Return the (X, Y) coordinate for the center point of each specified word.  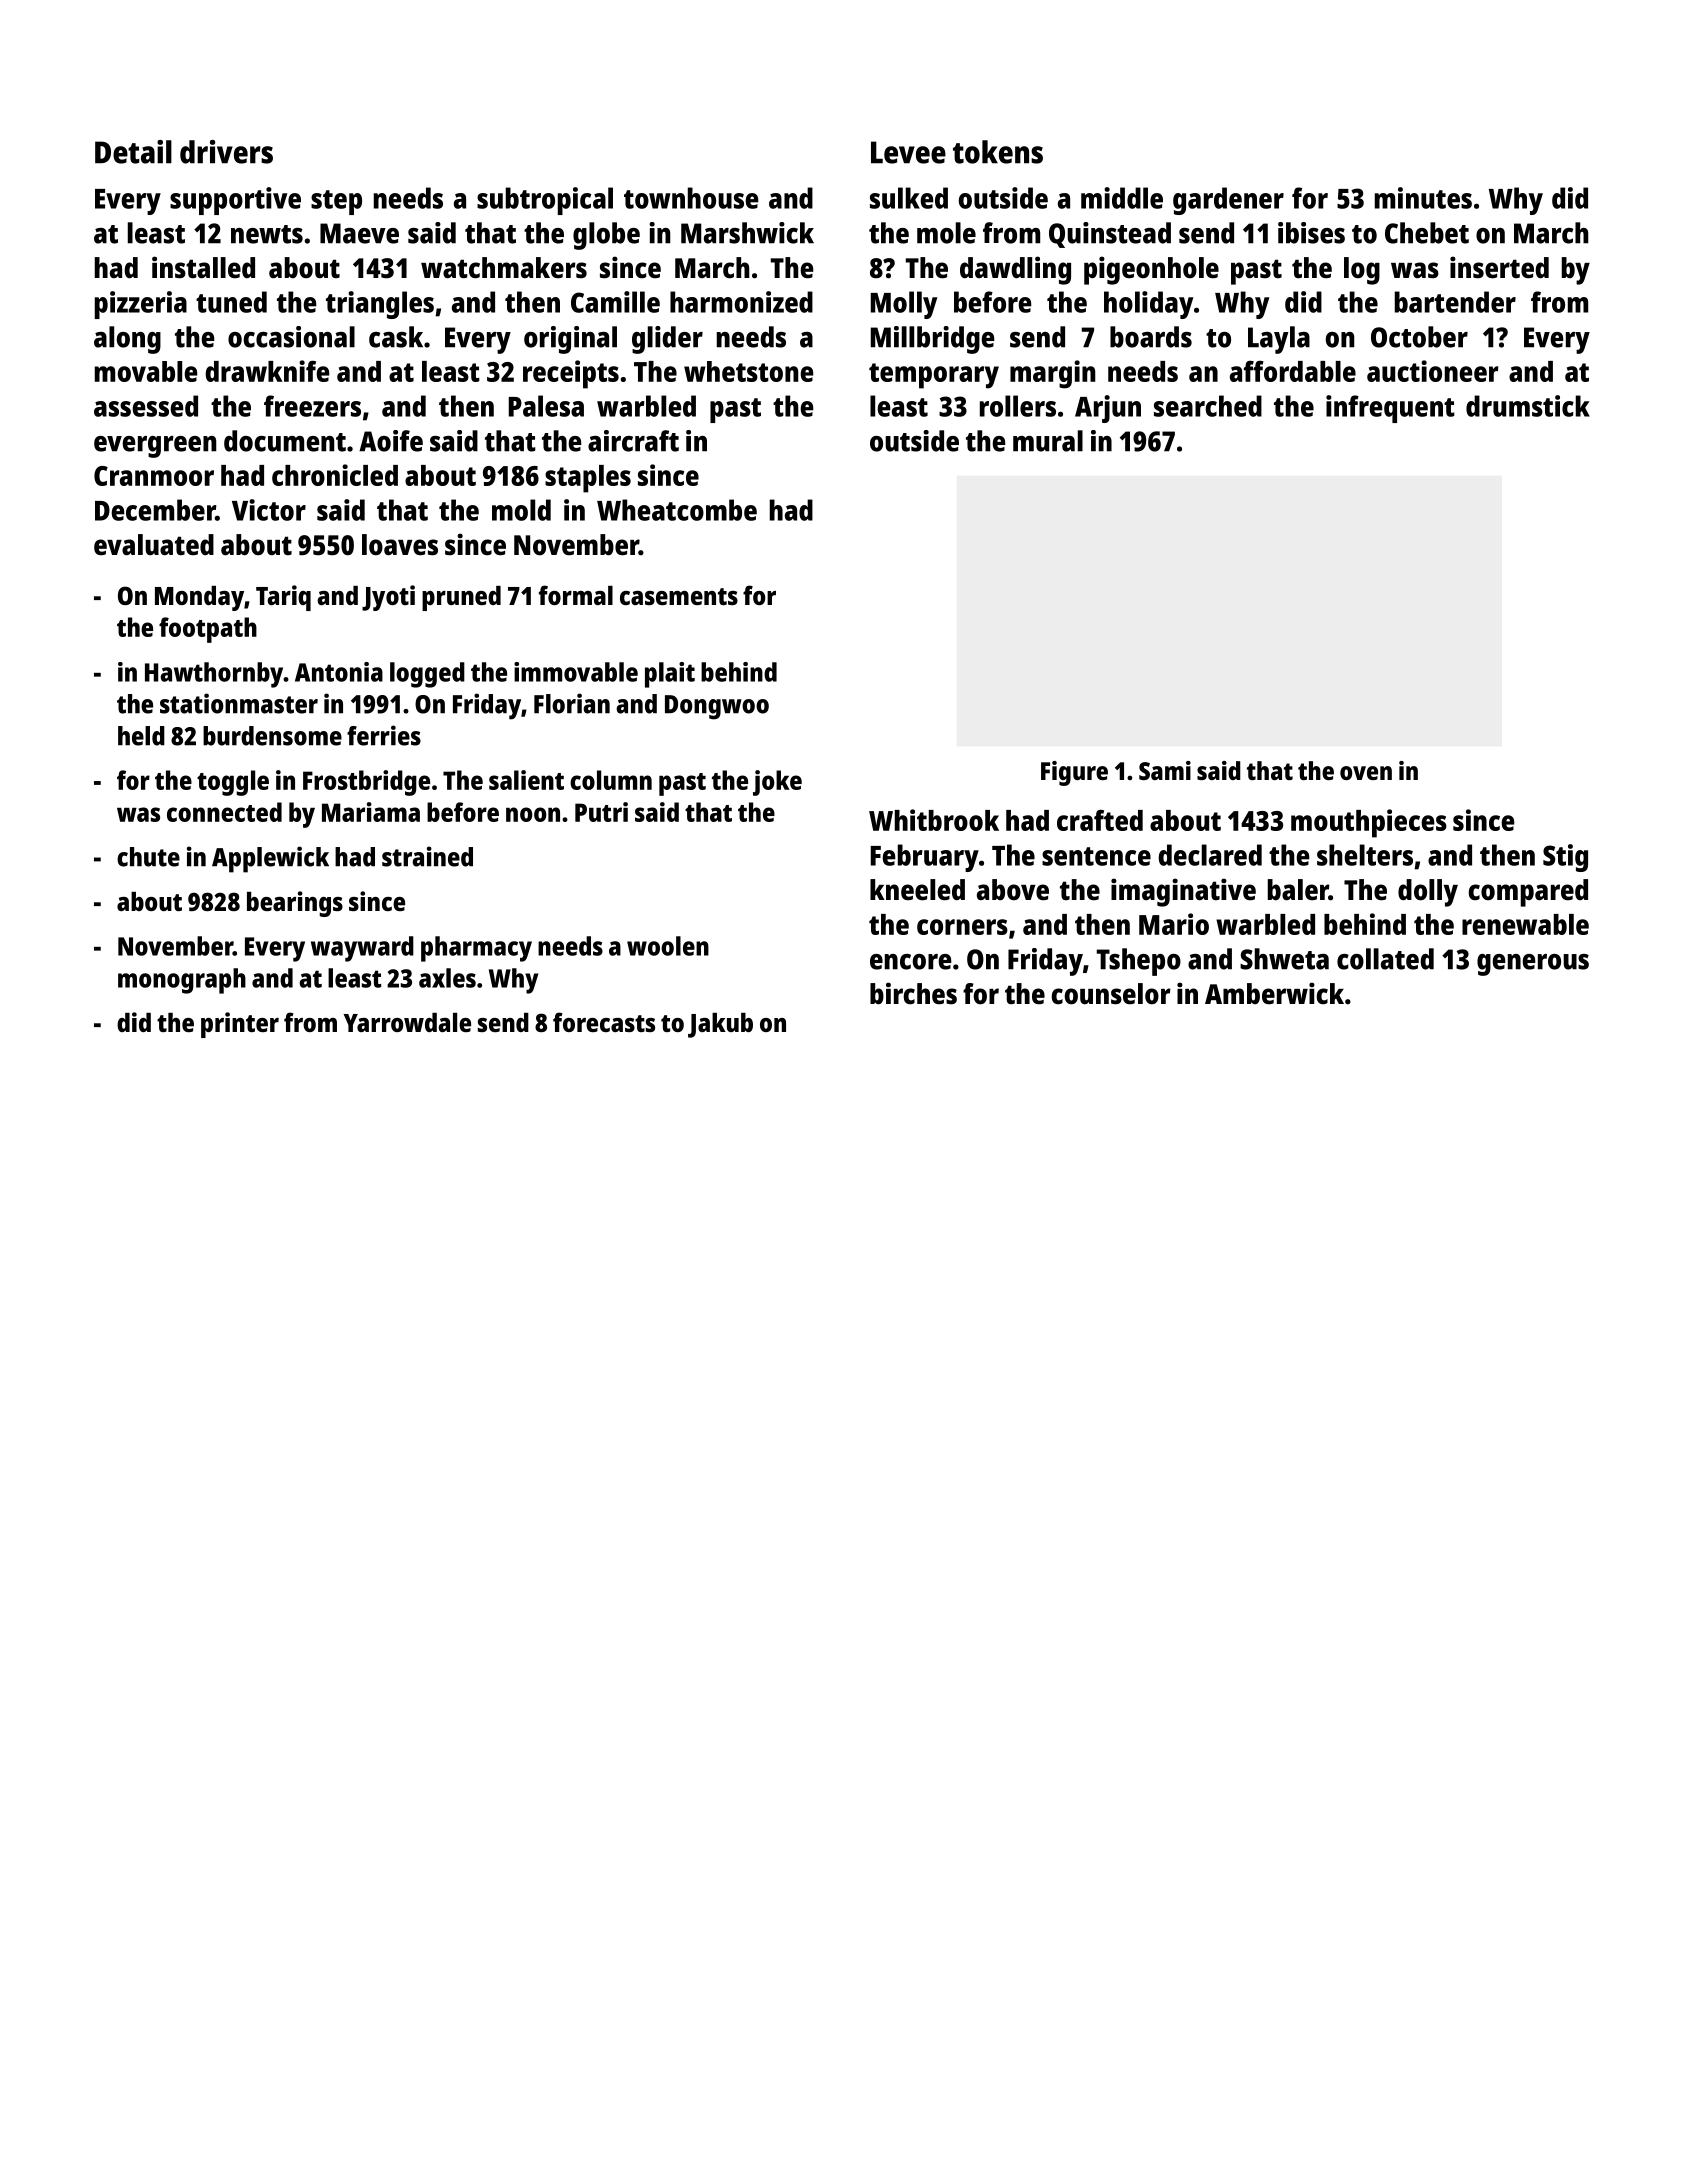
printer (240, 1025)
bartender (1455, 302)
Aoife (391, 441)
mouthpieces (1369, 823)
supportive (235, 201)
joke (777, 783)
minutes (1423, 198)
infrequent (1390, 409)
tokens (998, 152)
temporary (934, 376)
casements (679, 596)
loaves (400, 545)
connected (224, 812)
